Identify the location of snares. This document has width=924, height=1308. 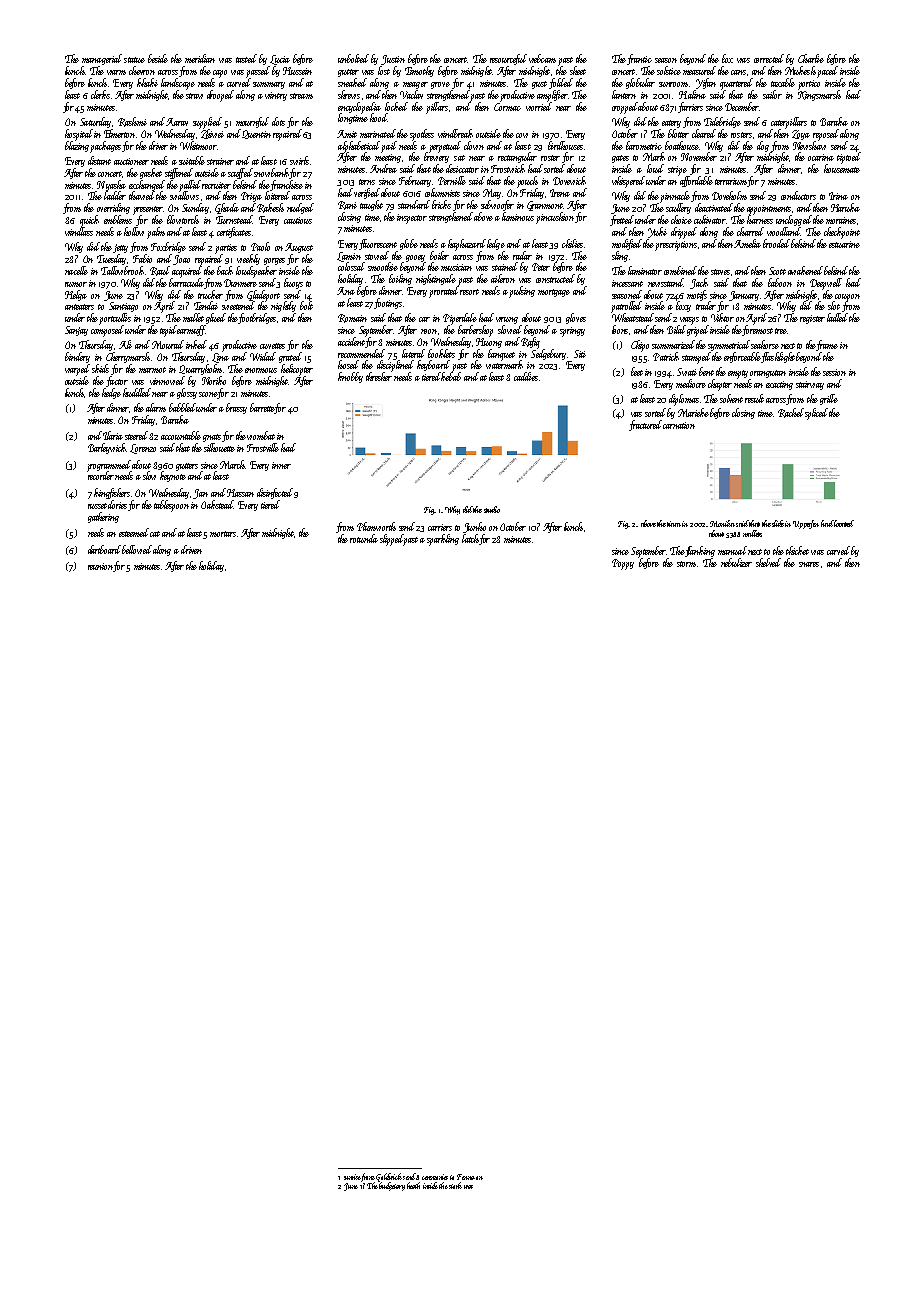
(809, 564).
